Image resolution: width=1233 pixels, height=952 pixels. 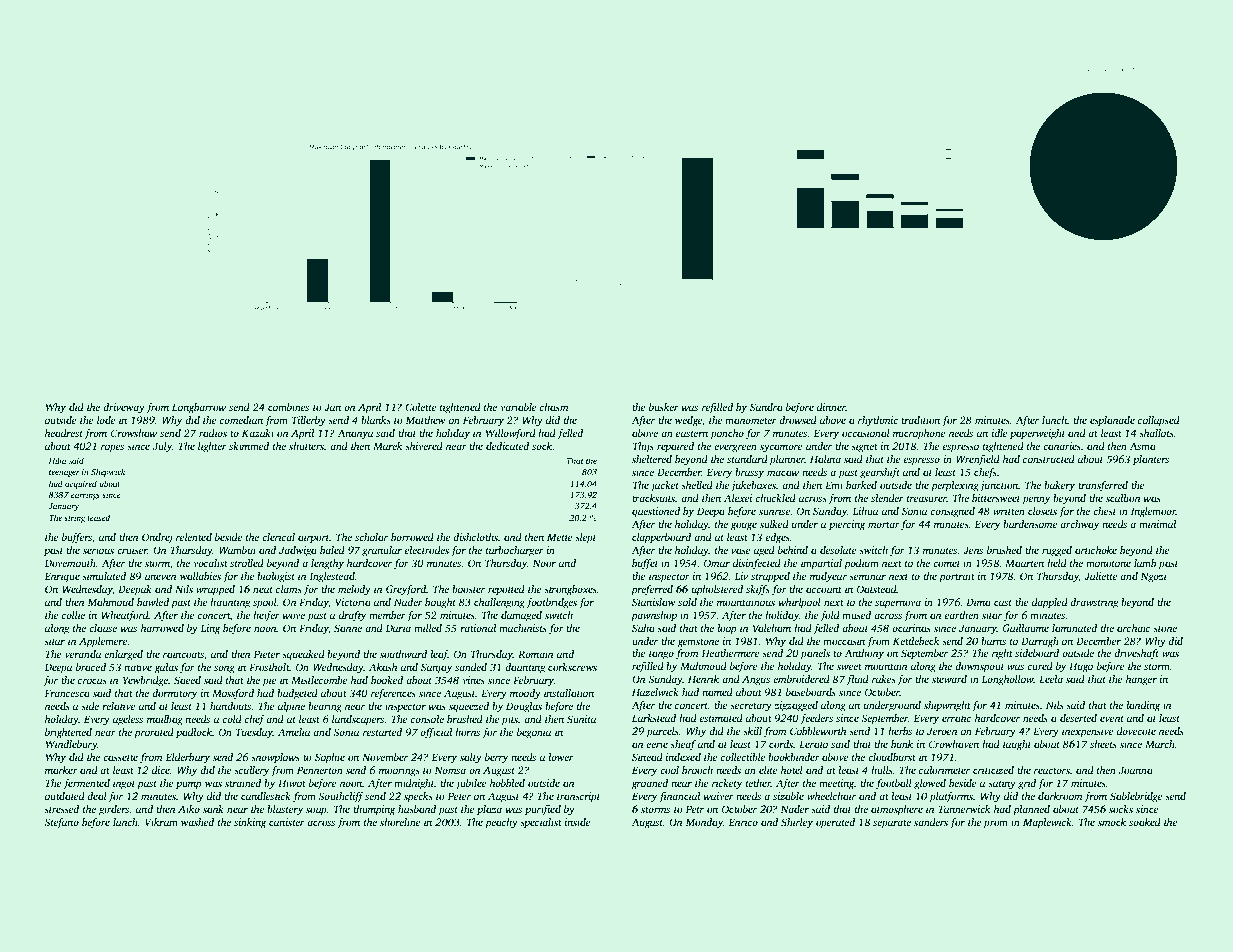 I want to click on repaired, so click(x=675, y=447).
